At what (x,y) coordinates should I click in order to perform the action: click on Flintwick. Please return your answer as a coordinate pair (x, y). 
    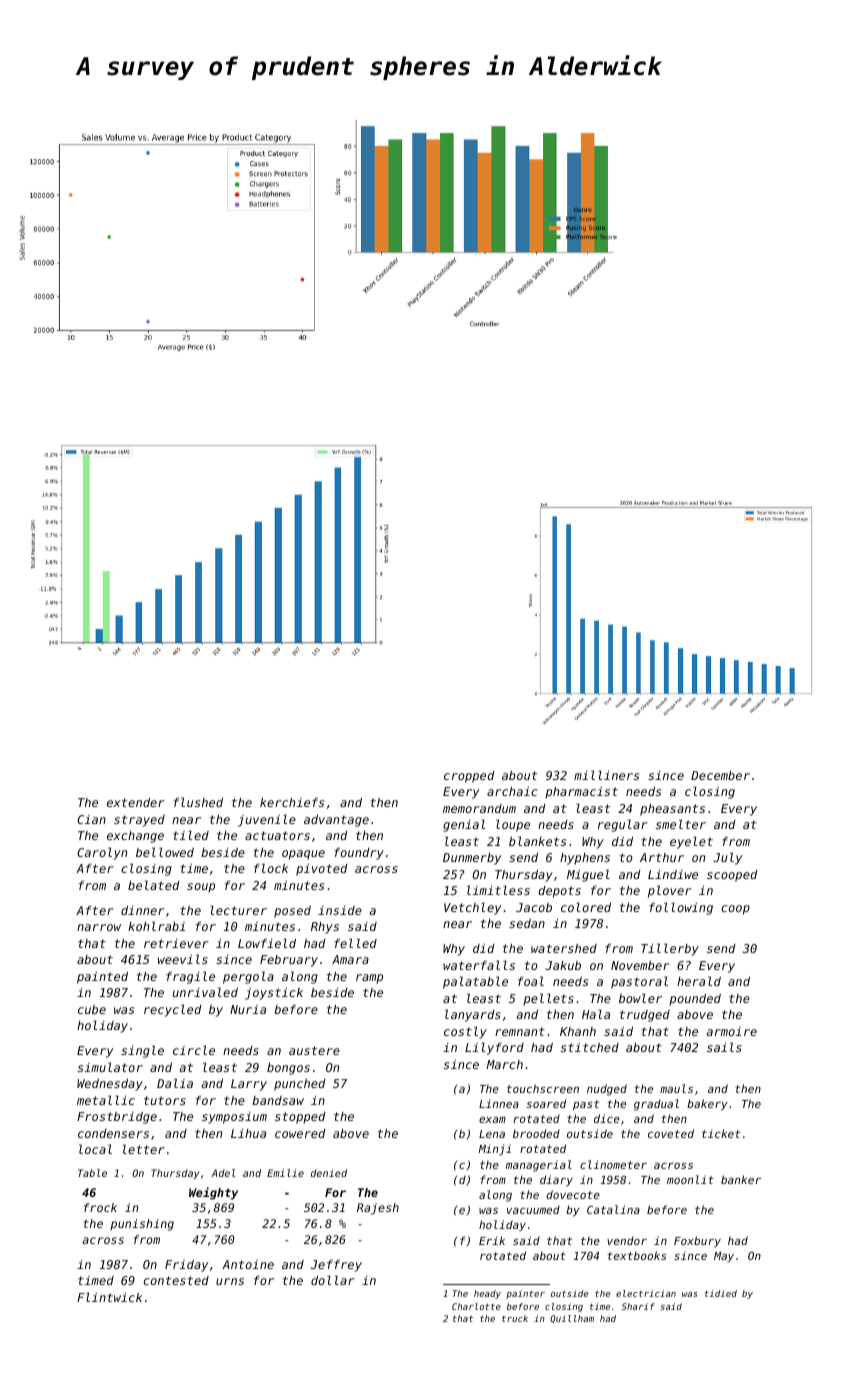
    Looking at the image, I should click on (109, 1297).
